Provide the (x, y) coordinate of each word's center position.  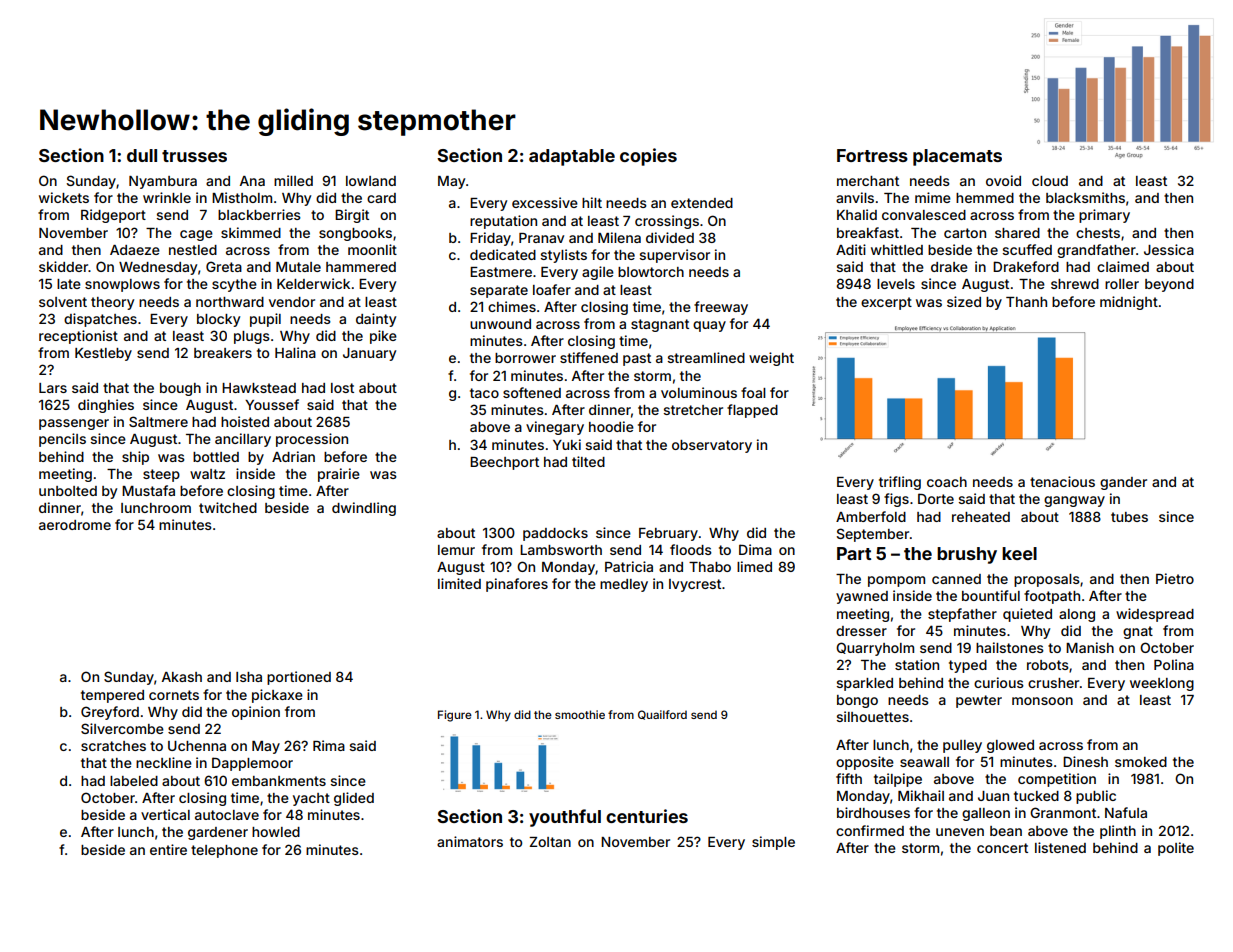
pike (383, 337)
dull (142, 155)
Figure (455, 716)
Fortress (872, 155)
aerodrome (75, 525)
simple (773, 843)
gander (1123, 483)
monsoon (1042, 701)
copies (648, 157)
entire (168, 849)
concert (1002, 848)
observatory (712, 446)
